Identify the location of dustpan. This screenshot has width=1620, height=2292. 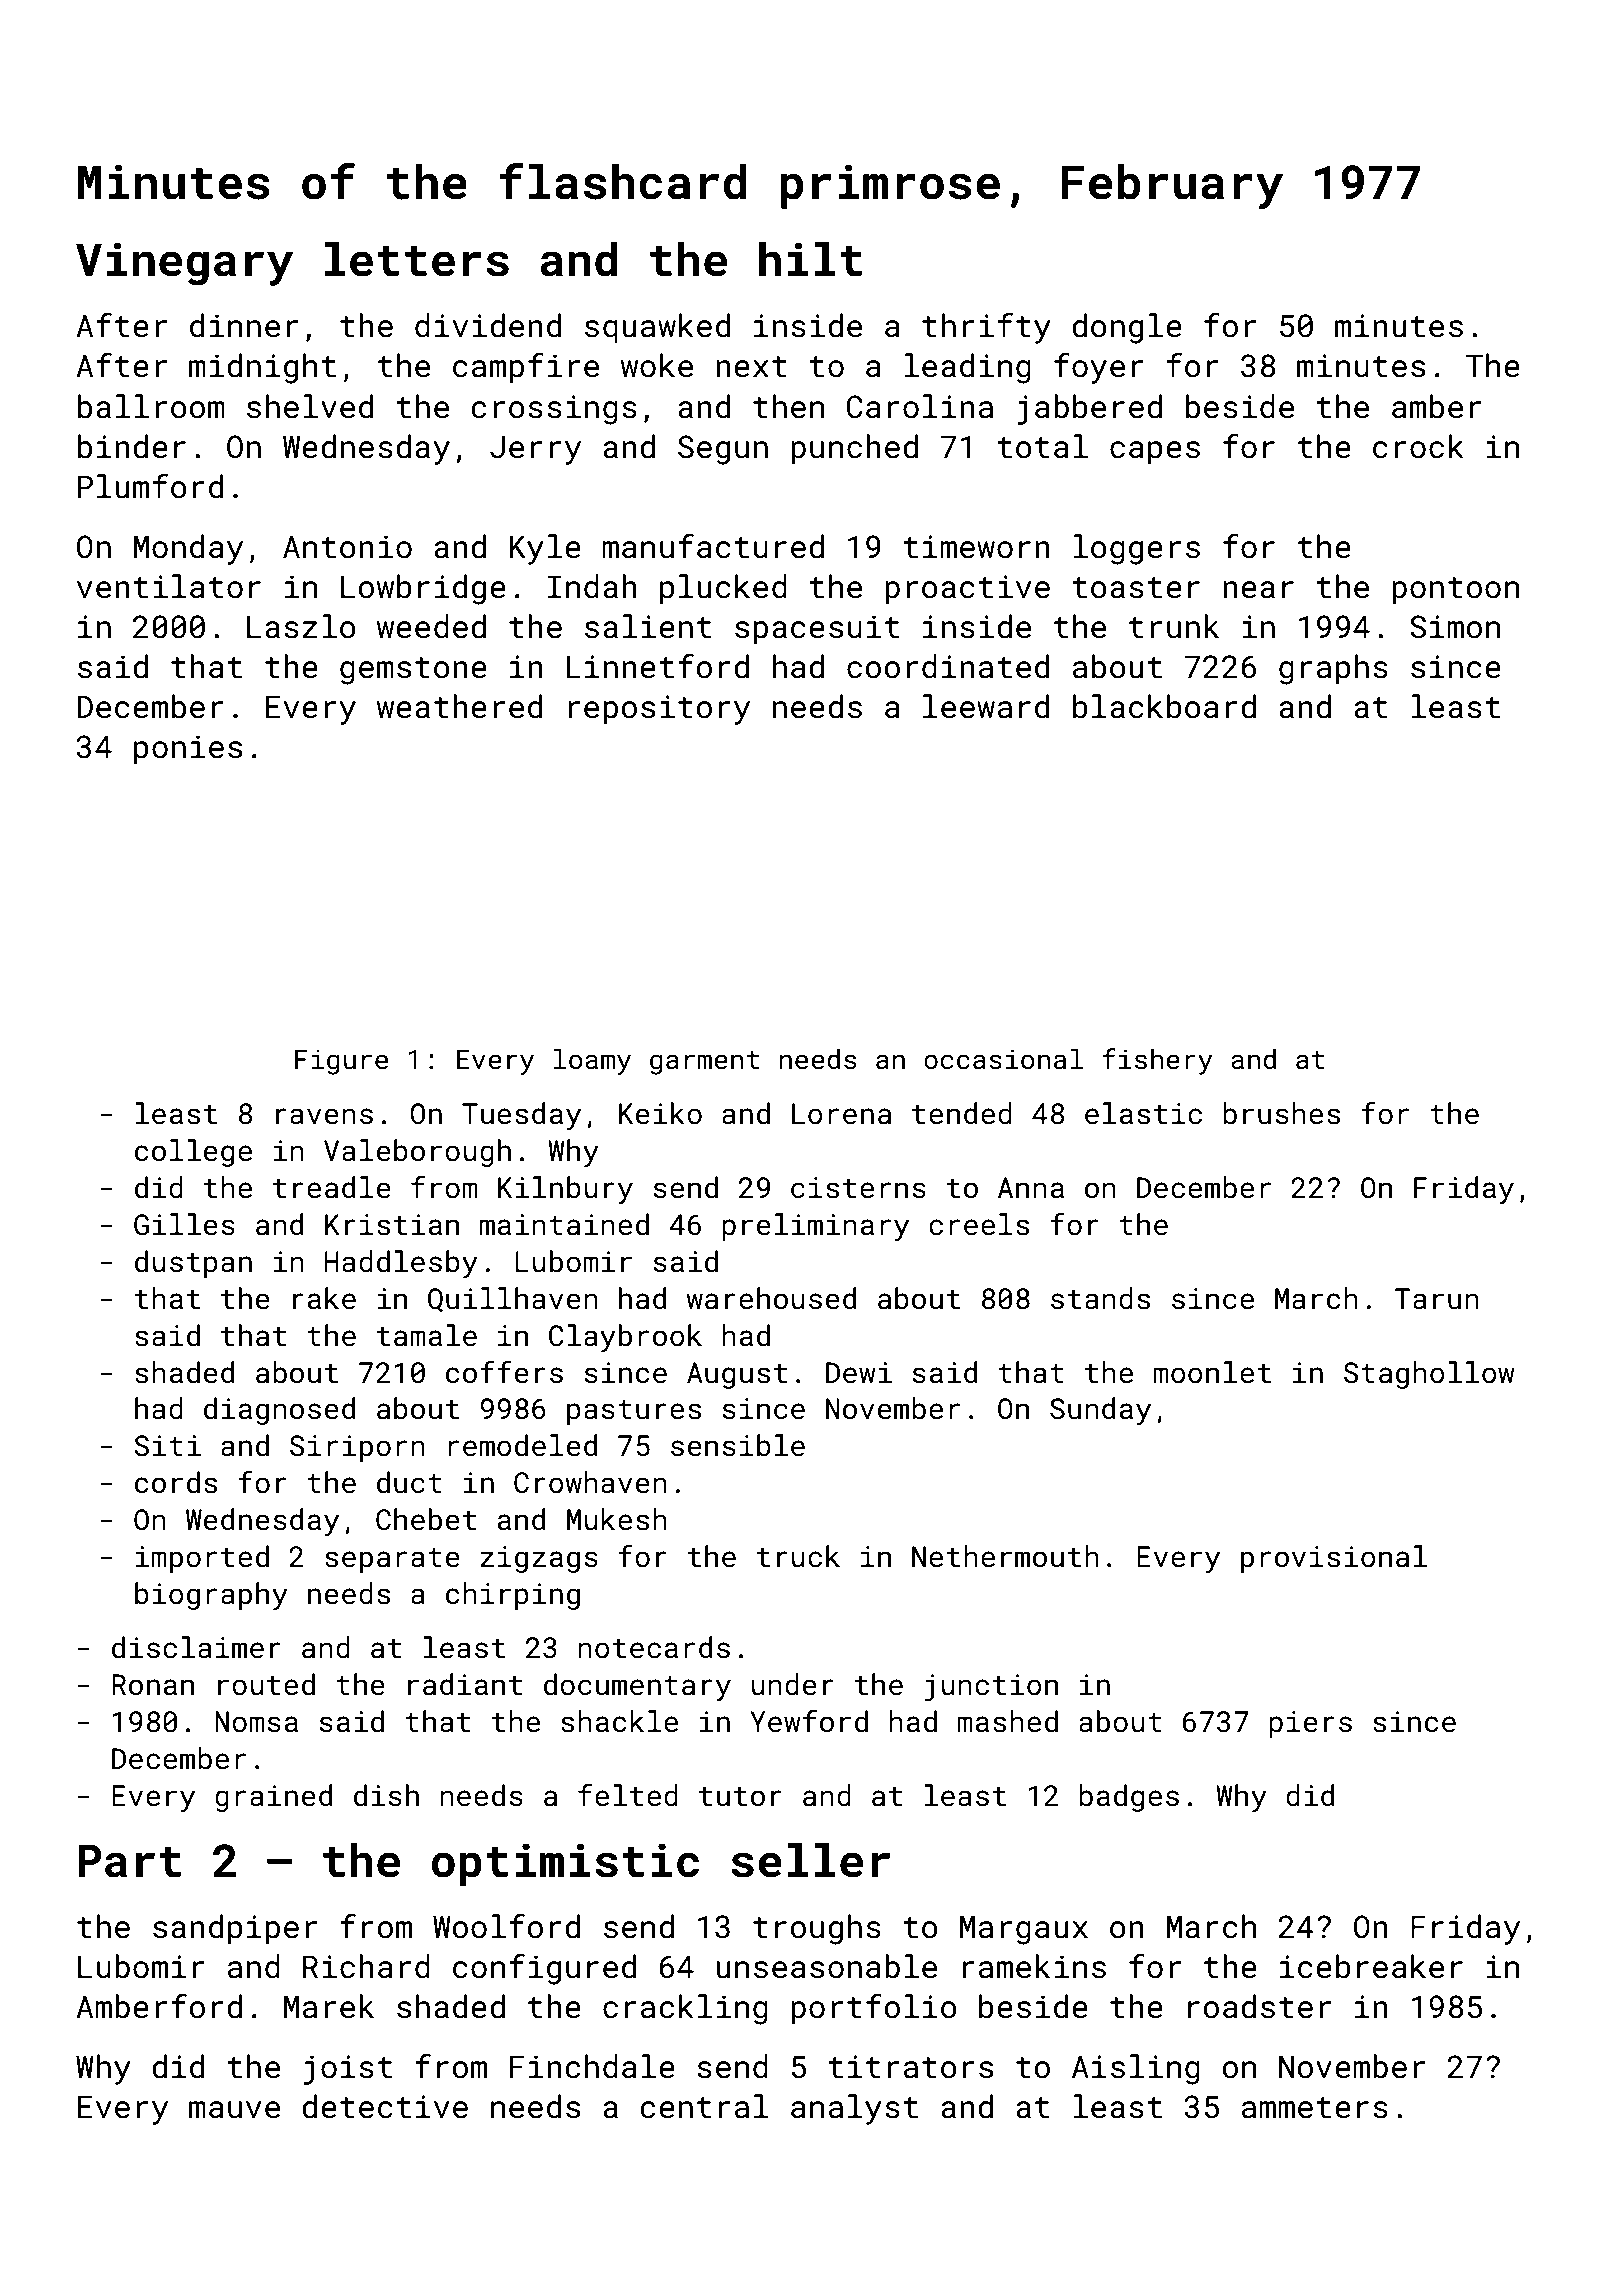
(193, 1264).
